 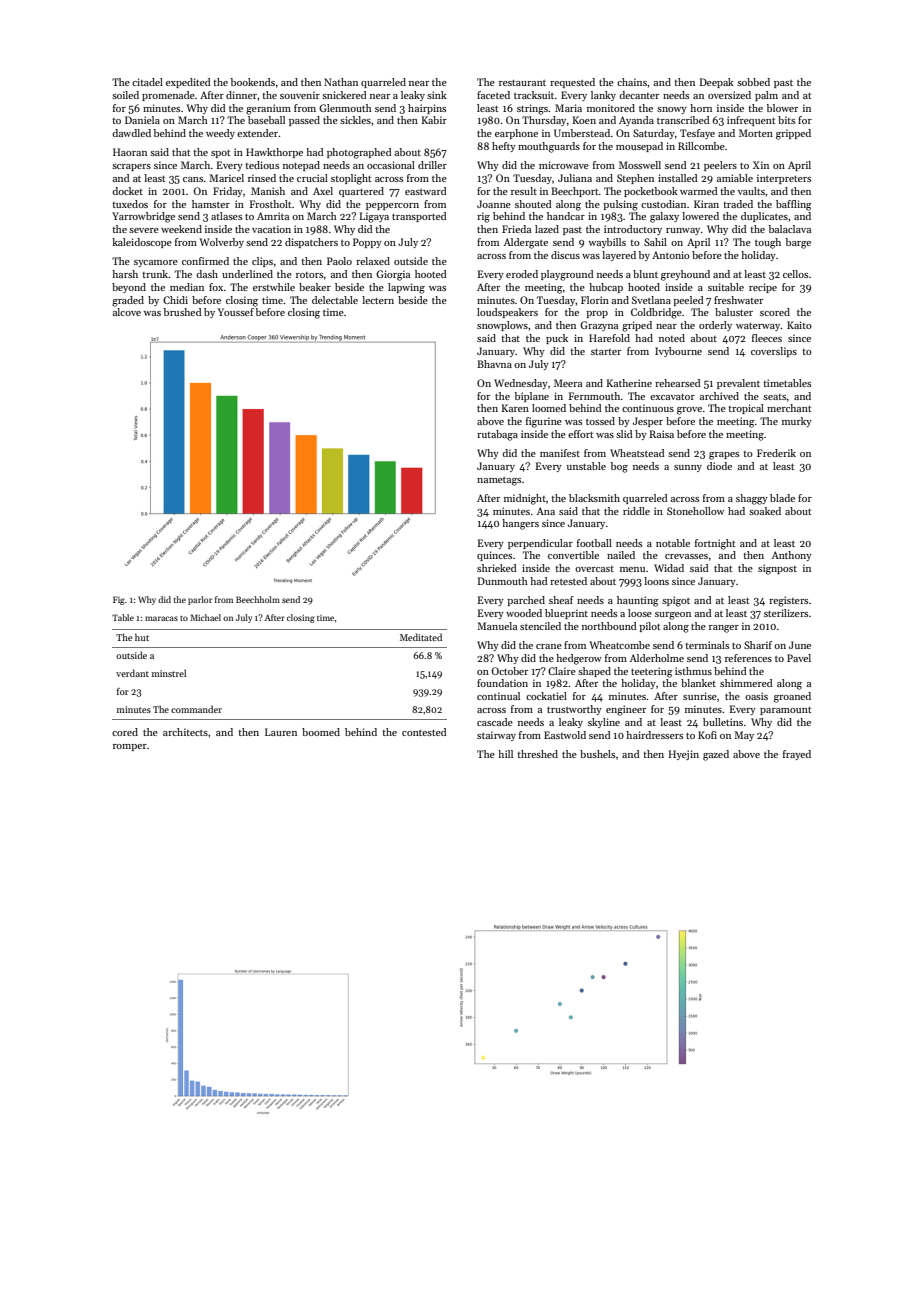 I want to click on quinces, so click(x=494, y=556).
